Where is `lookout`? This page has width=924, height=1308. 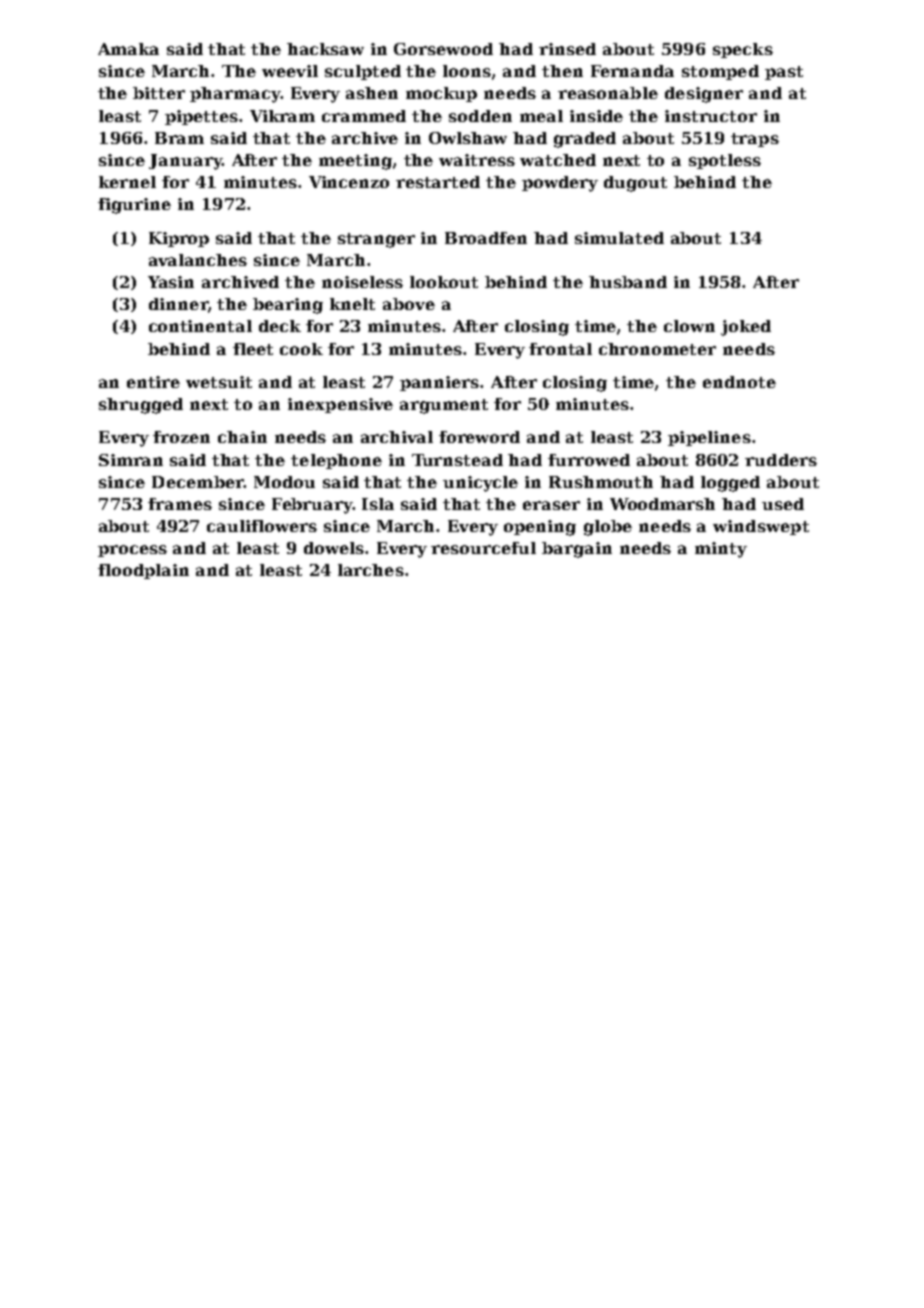 lookout is located at coordinates (444, 282).
